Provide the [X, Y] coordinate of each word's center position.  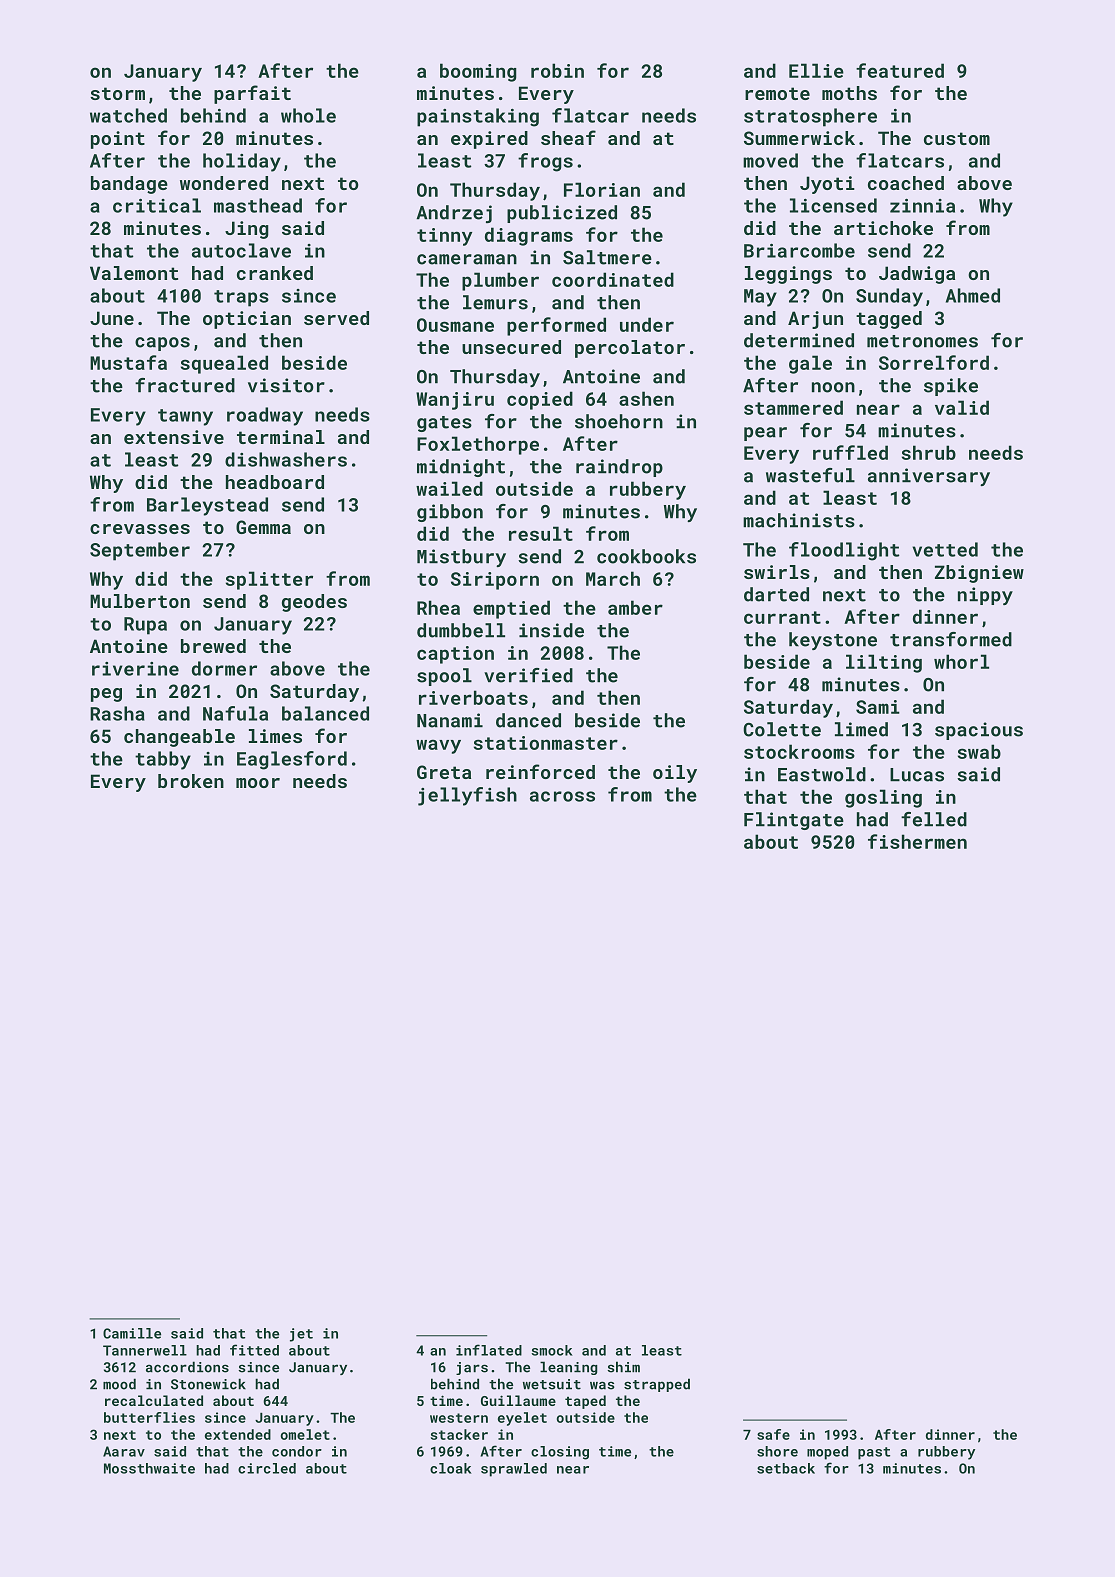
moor [258, 783]
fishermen [917, 841]
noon [833, 387]
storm [117, 93]
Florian [602, 189]
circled [267, 1468]
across [562, 796]
